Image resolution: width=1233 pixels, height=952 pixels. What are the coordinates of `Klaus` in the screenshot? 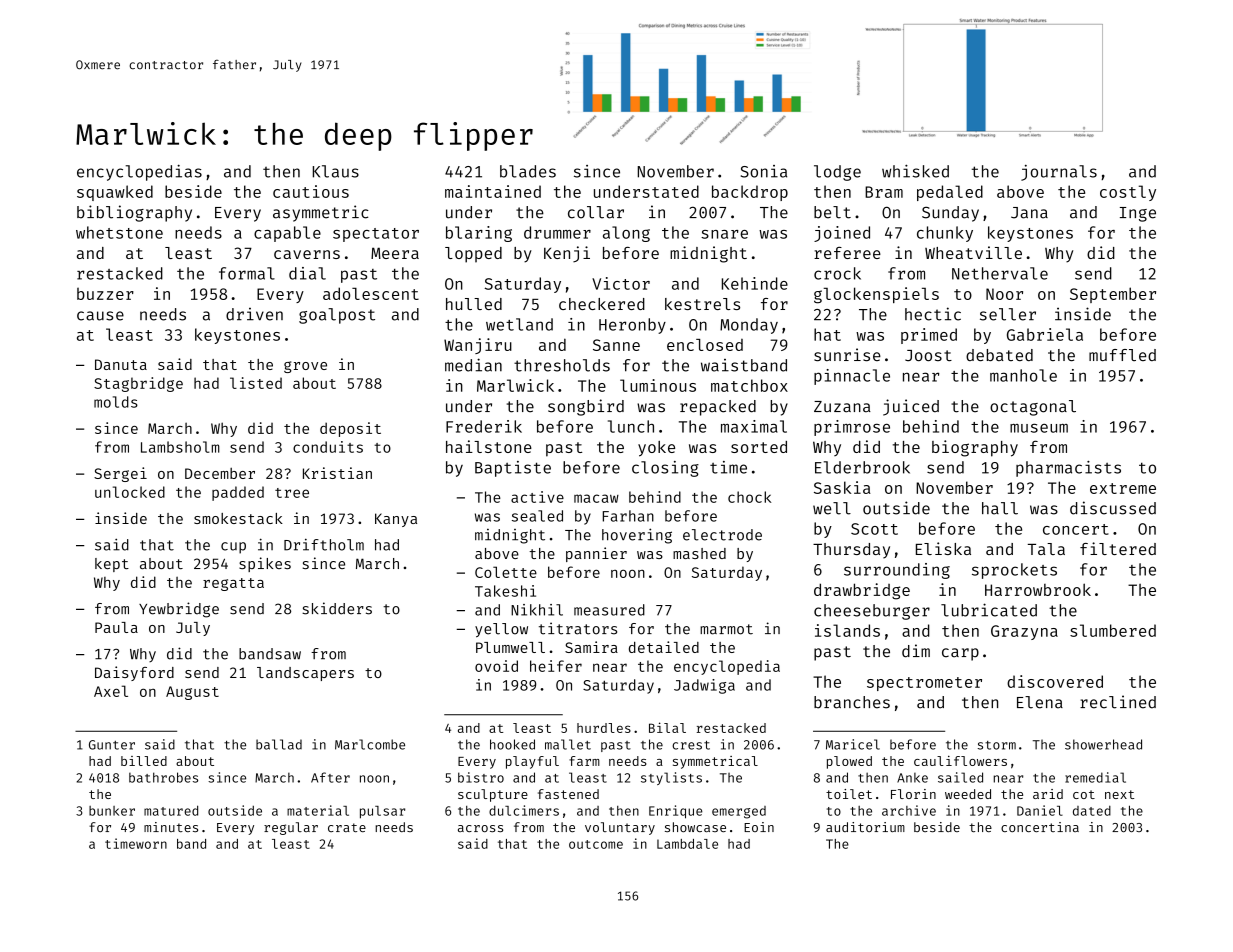 It's located at (336, 171).
